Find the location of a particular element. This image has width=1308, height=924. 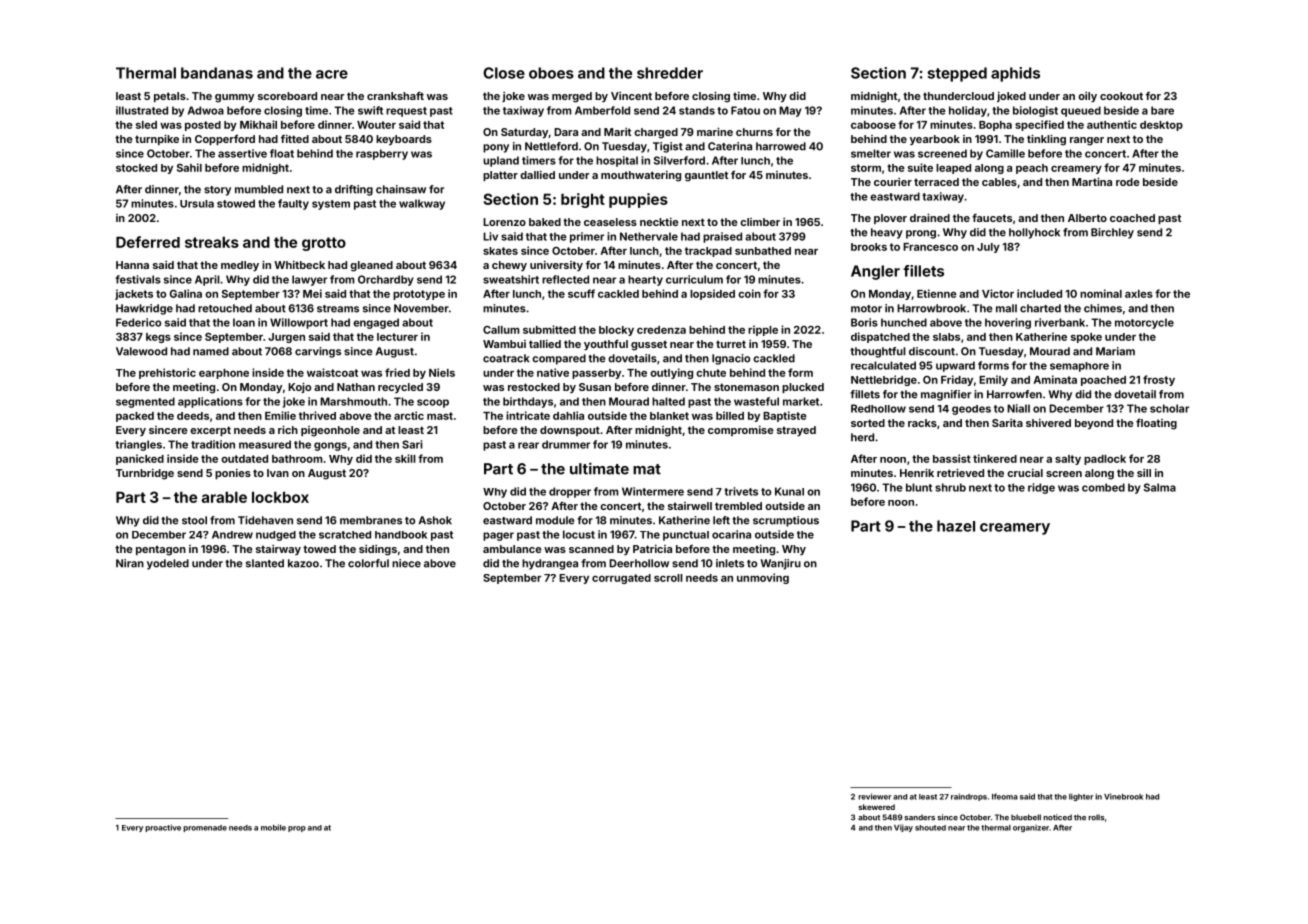

aphids is located at coordinates (1015, 74).
